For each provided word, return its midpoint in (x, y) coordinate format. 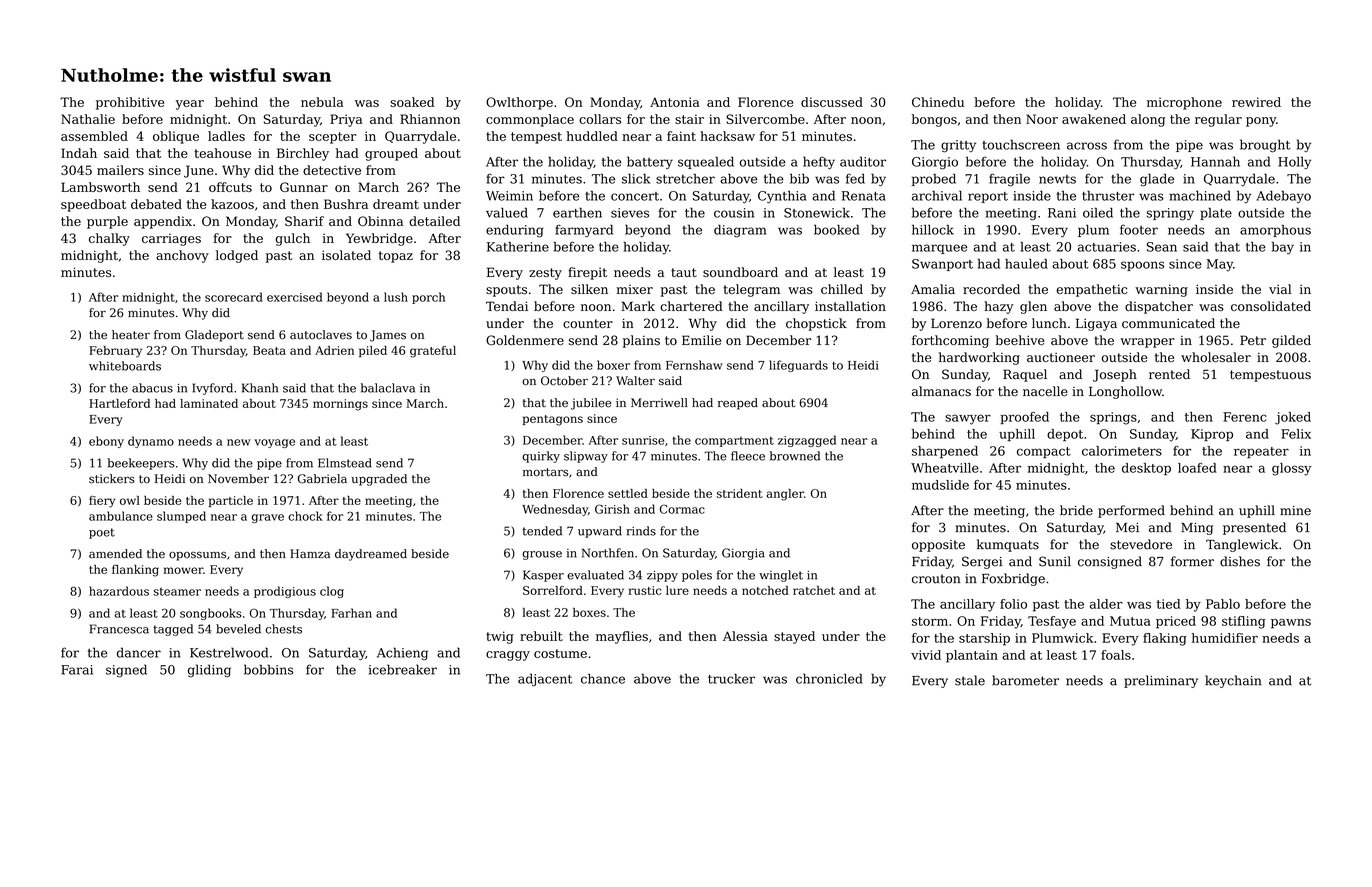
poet (102, 533)
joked (1293, 418)
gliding (209, 670)
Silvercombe (765, 119)
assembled (94, 136)
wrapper (1147, 343)
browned (795, 456)
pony (1261, 122)
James (388, 336)
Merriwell (659, 403)
